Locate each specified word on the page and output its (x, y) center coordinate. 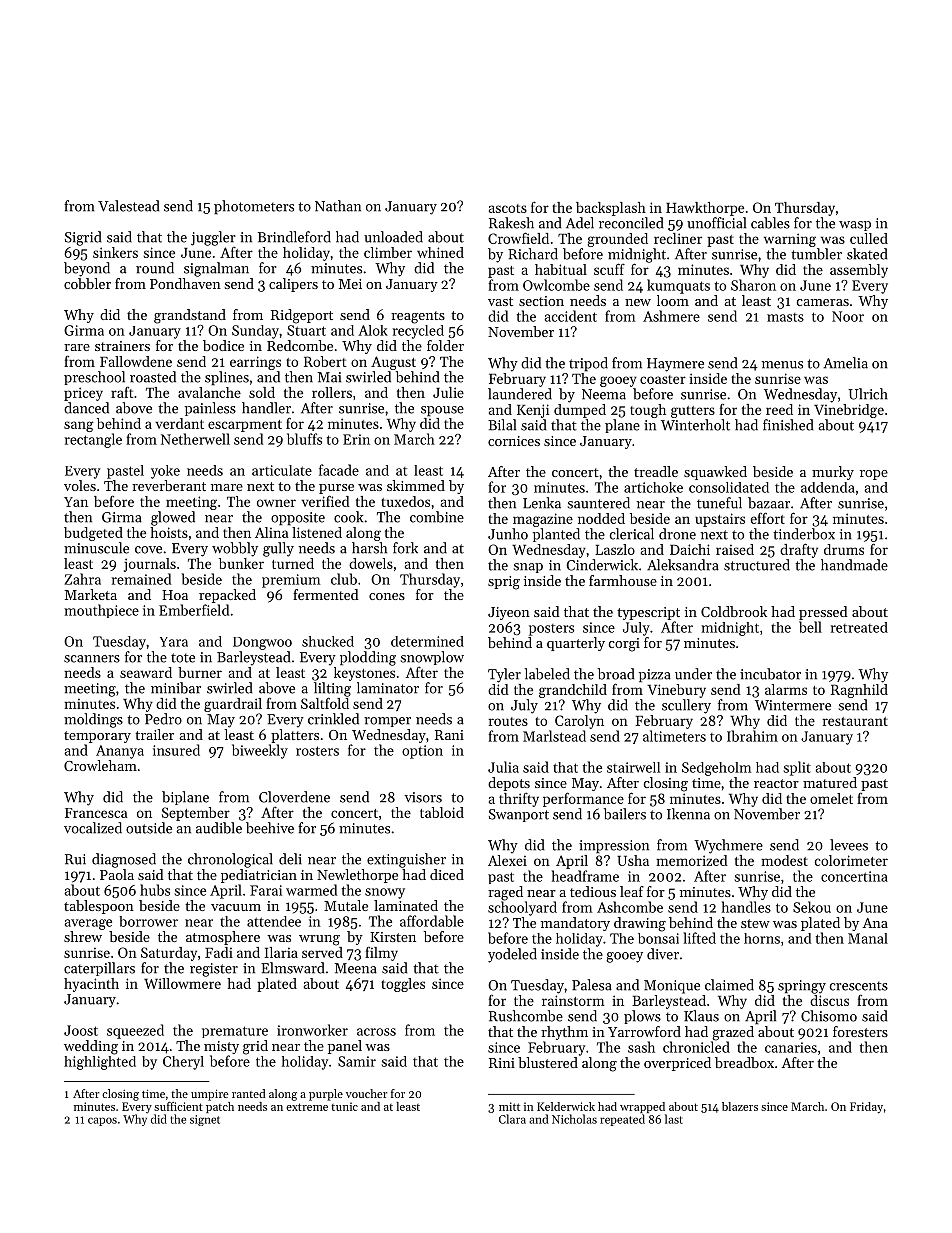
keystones (364, 674)
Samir (357, 1061)
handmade (854, 565)
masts (785, 317)
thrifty (519, 799)
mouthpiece (101, 611)
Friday (866, 1108)
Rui (75, 859)
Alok (373, 330)
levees (849, 845)
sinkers (115, 252)
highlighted (100, 1063)
